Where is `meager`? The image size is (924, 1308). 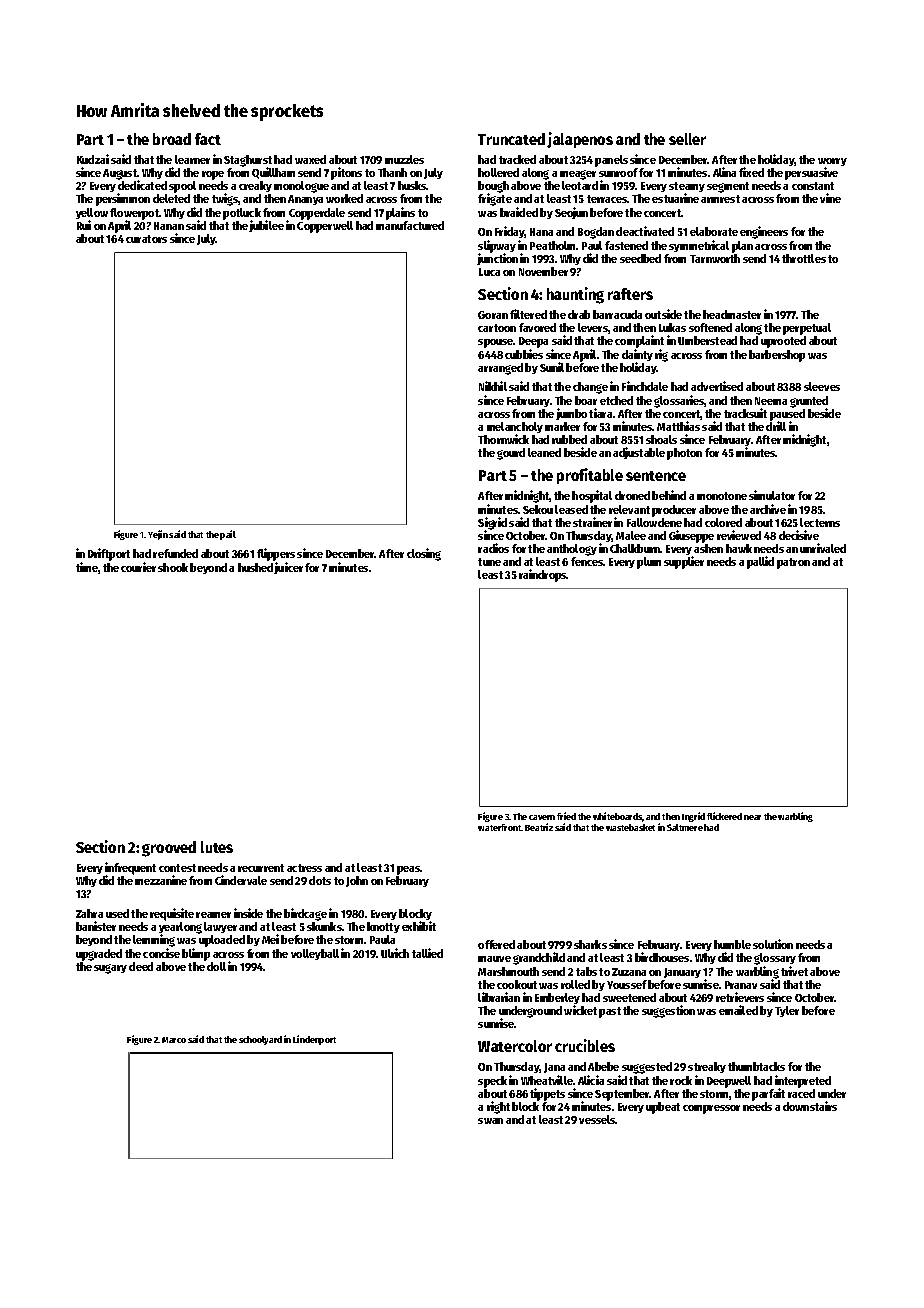 meager is located at coordinates (578, 175).
